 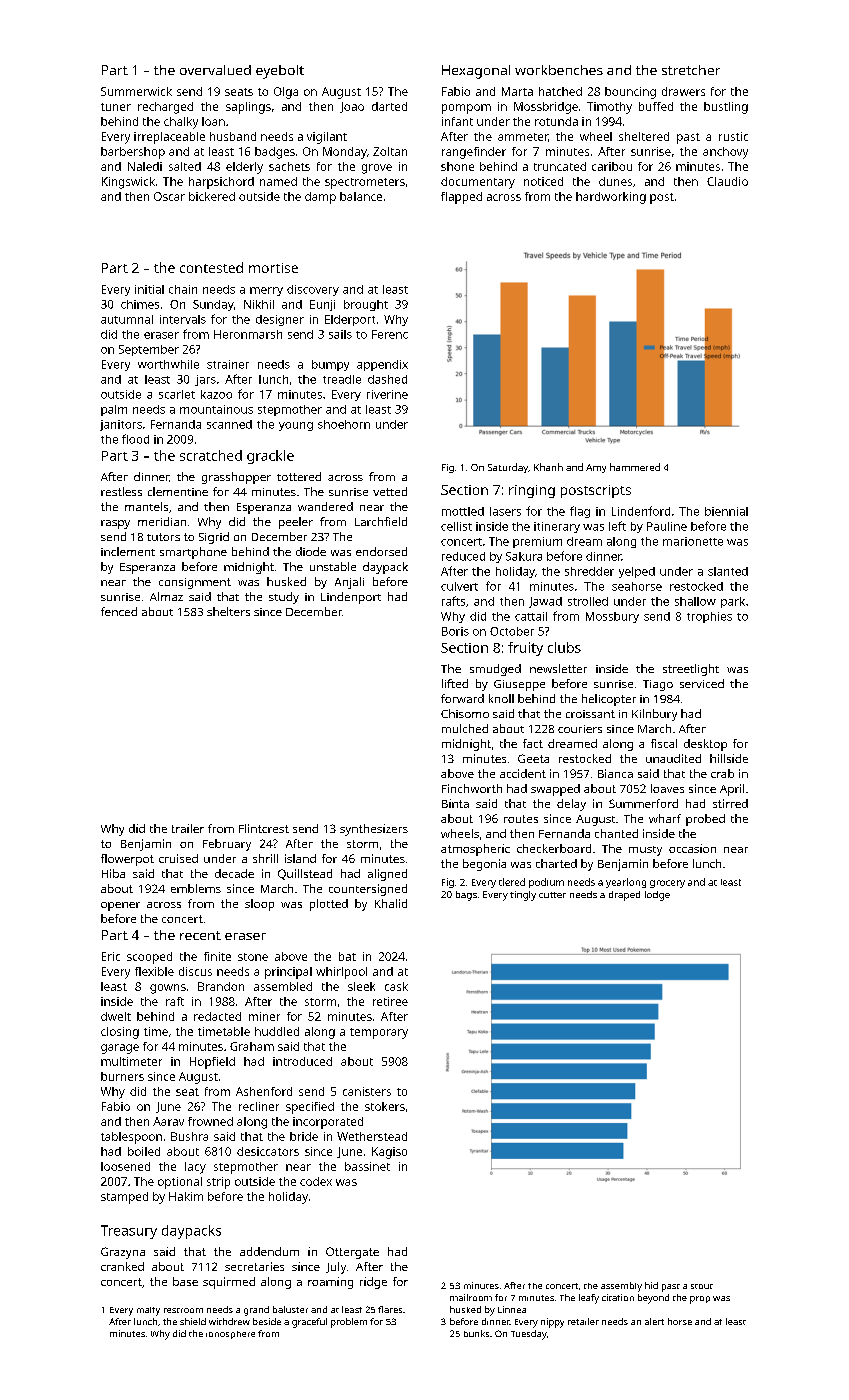 What do you see at coordinates (657, 896) in the screenshot?
I see `lodge` at bounding box center [657, 896].
